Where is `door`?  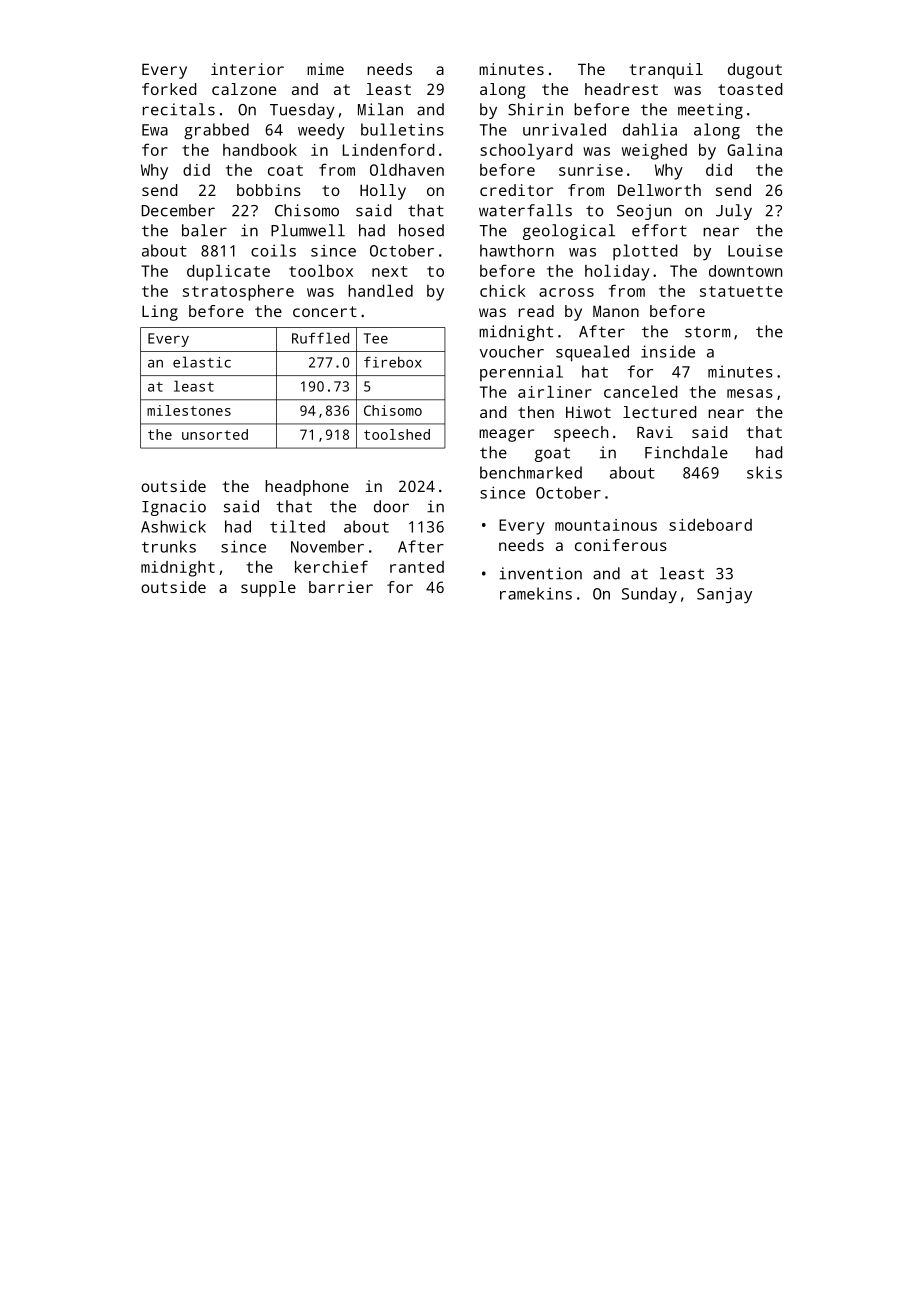
door is located at coordinates (391, 506).
